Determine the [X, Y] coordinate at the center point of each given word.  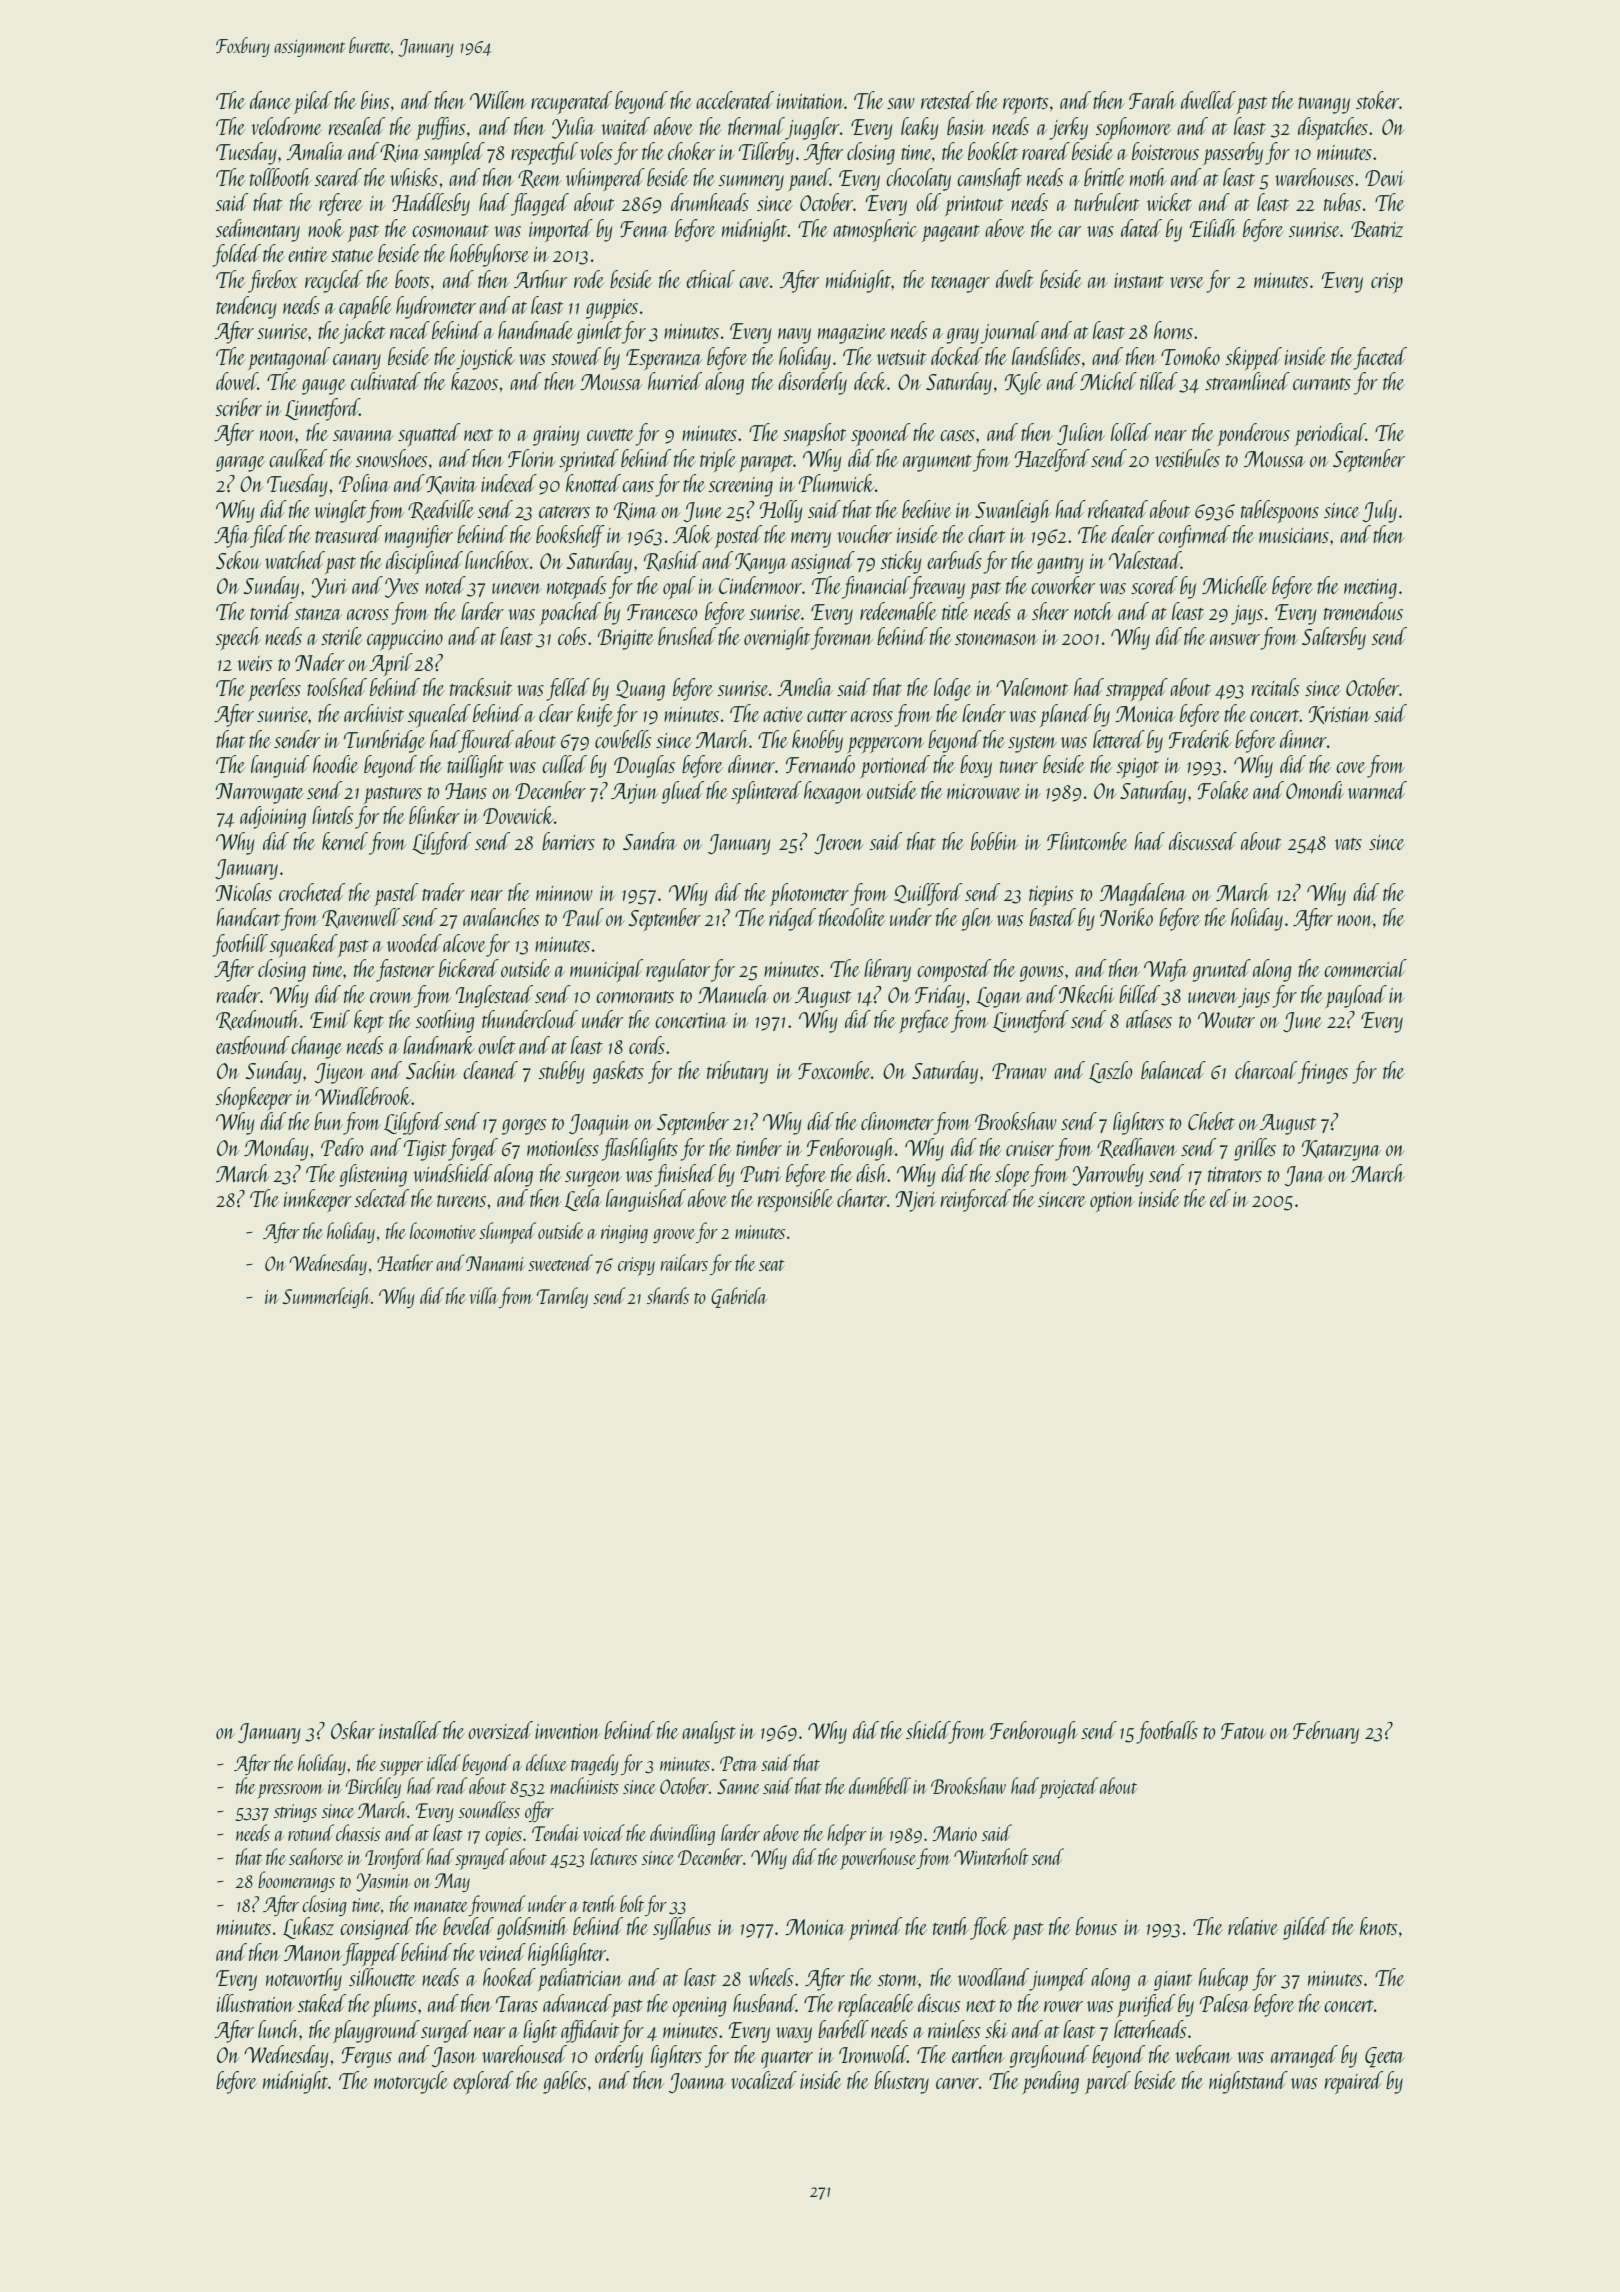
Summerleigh [327, 1297]
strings [295, 1813]
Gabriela [738, 1297]
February [1326, 1732]
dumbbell [880, 1785]
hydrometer [436, 307]
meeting [1370, 589]
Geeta [1385, 2057]
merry [811, 540]
